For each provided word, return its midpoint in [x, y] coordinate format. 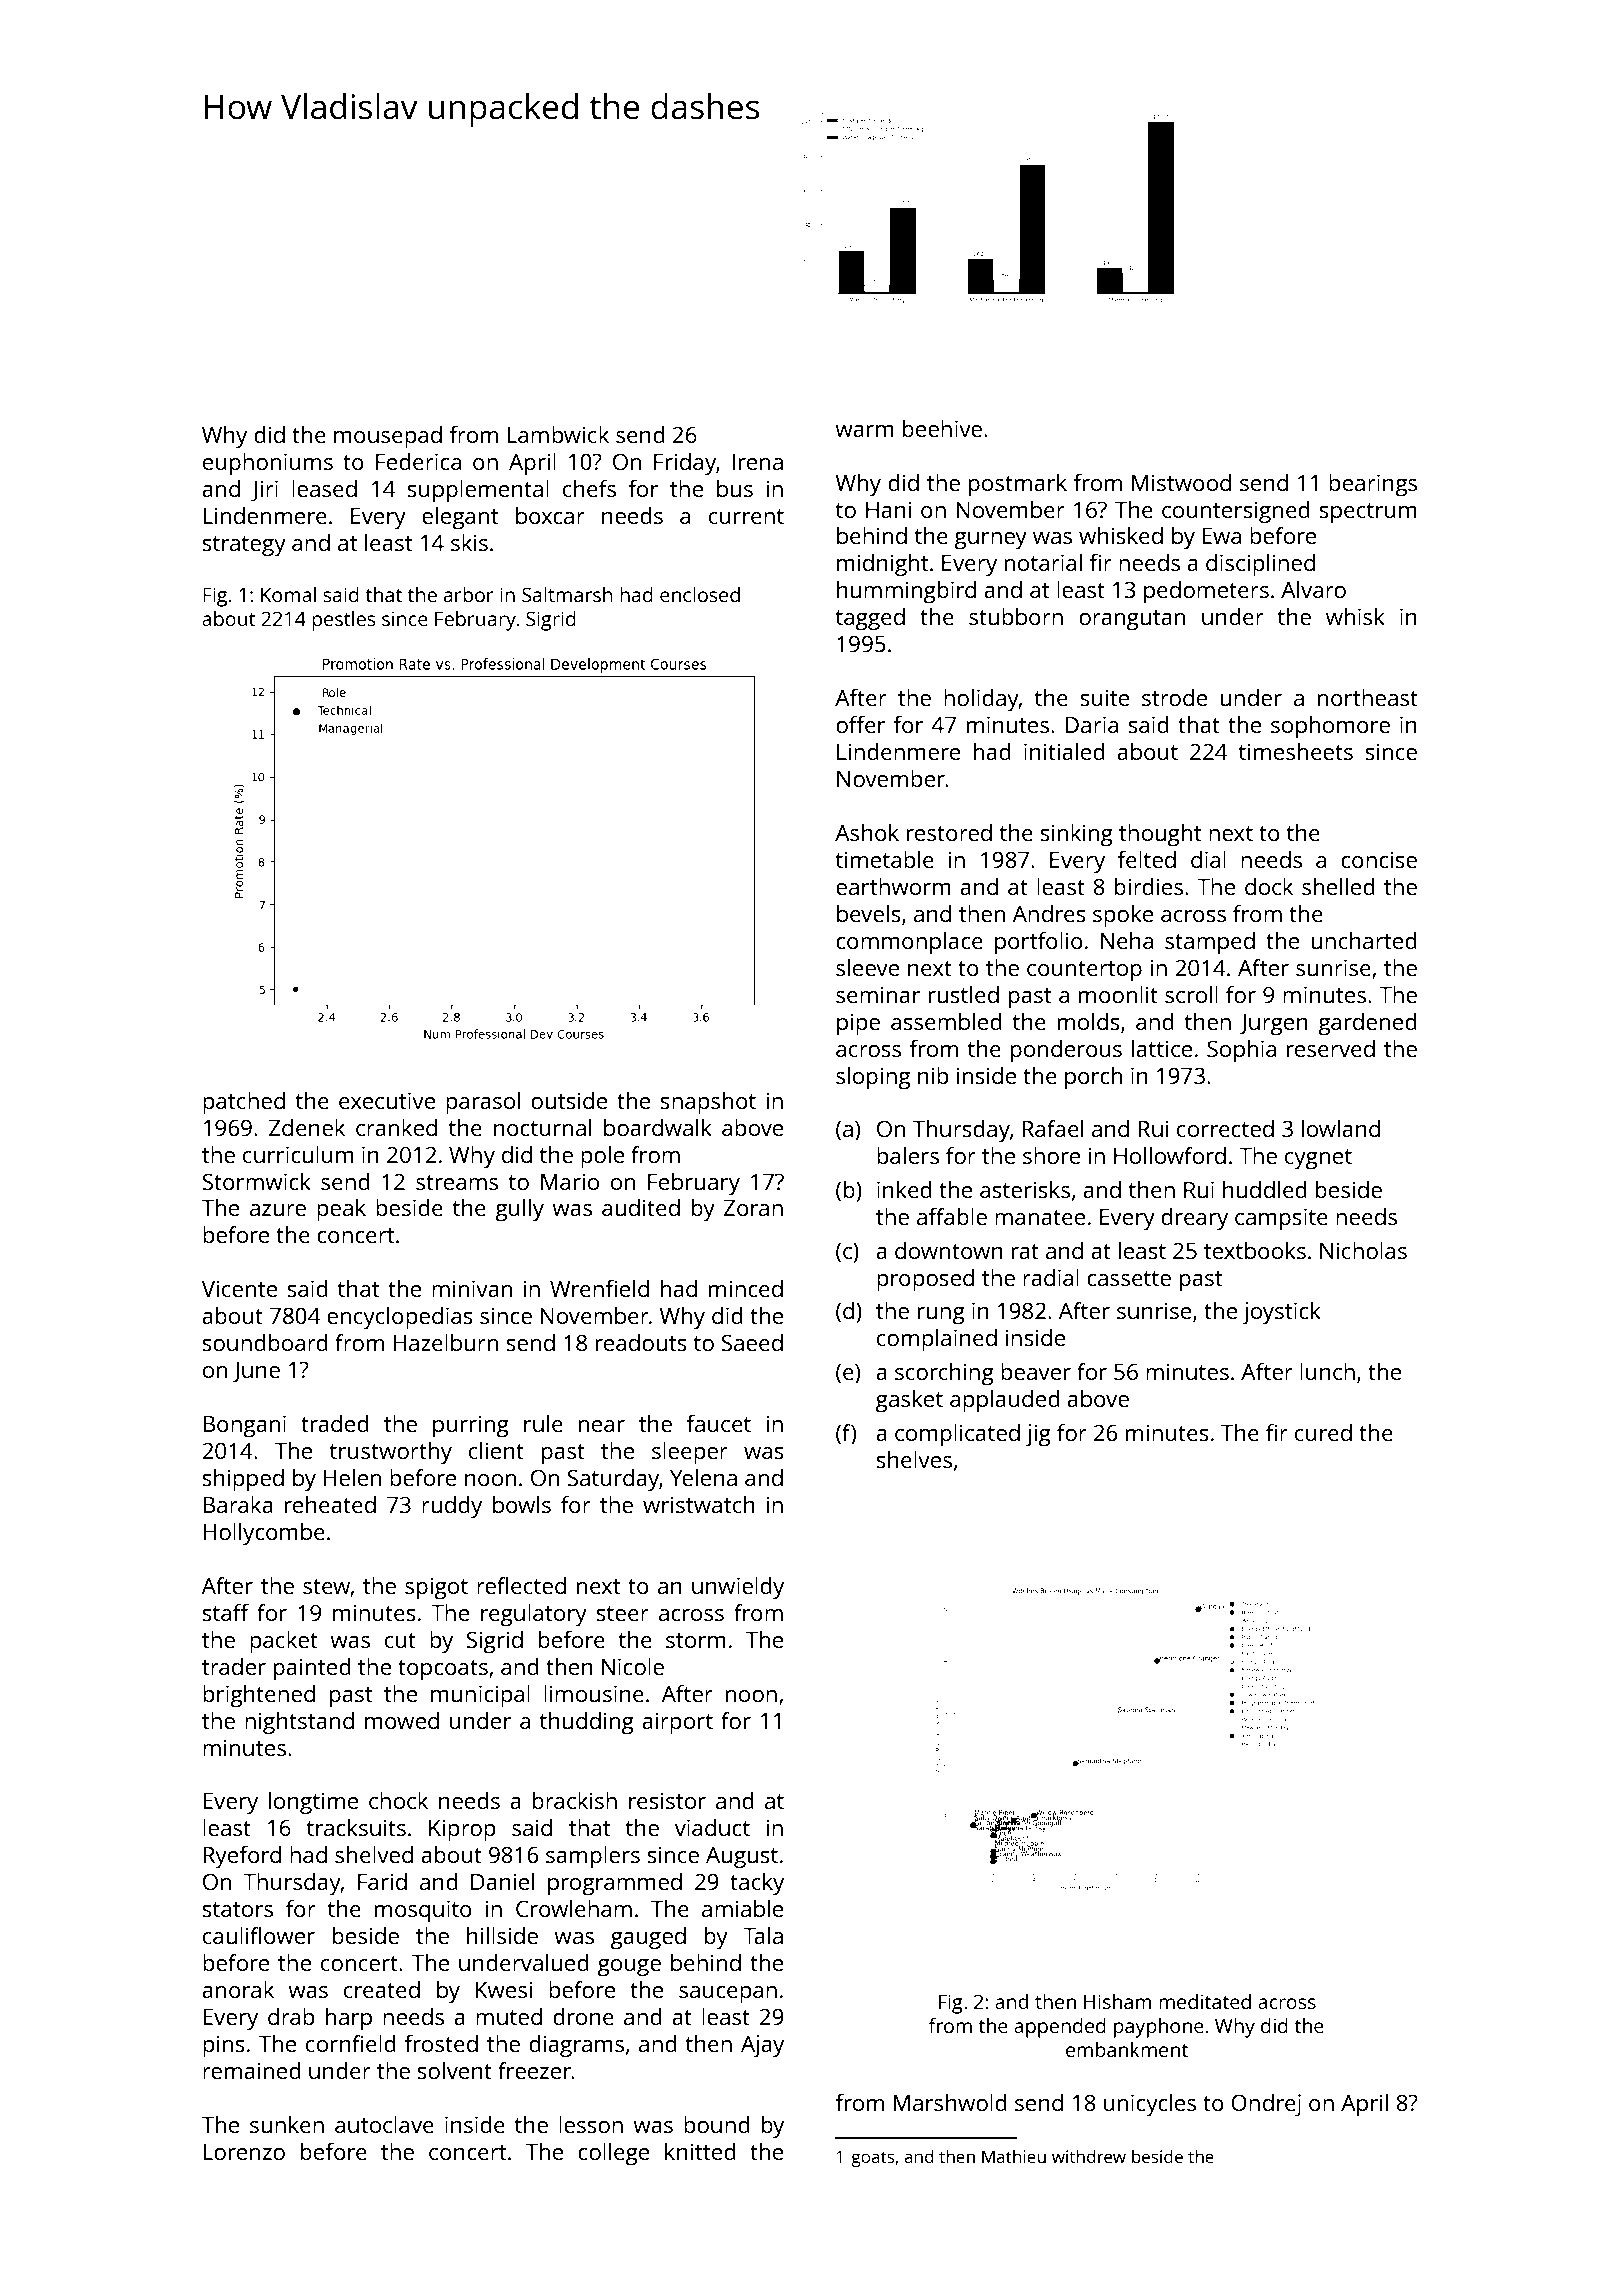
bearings [1373, 485]
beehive [942, 428]
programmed [615, 1884]
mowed [402, 1720]
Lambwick [558, 434]
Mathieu [1014, 2156]
